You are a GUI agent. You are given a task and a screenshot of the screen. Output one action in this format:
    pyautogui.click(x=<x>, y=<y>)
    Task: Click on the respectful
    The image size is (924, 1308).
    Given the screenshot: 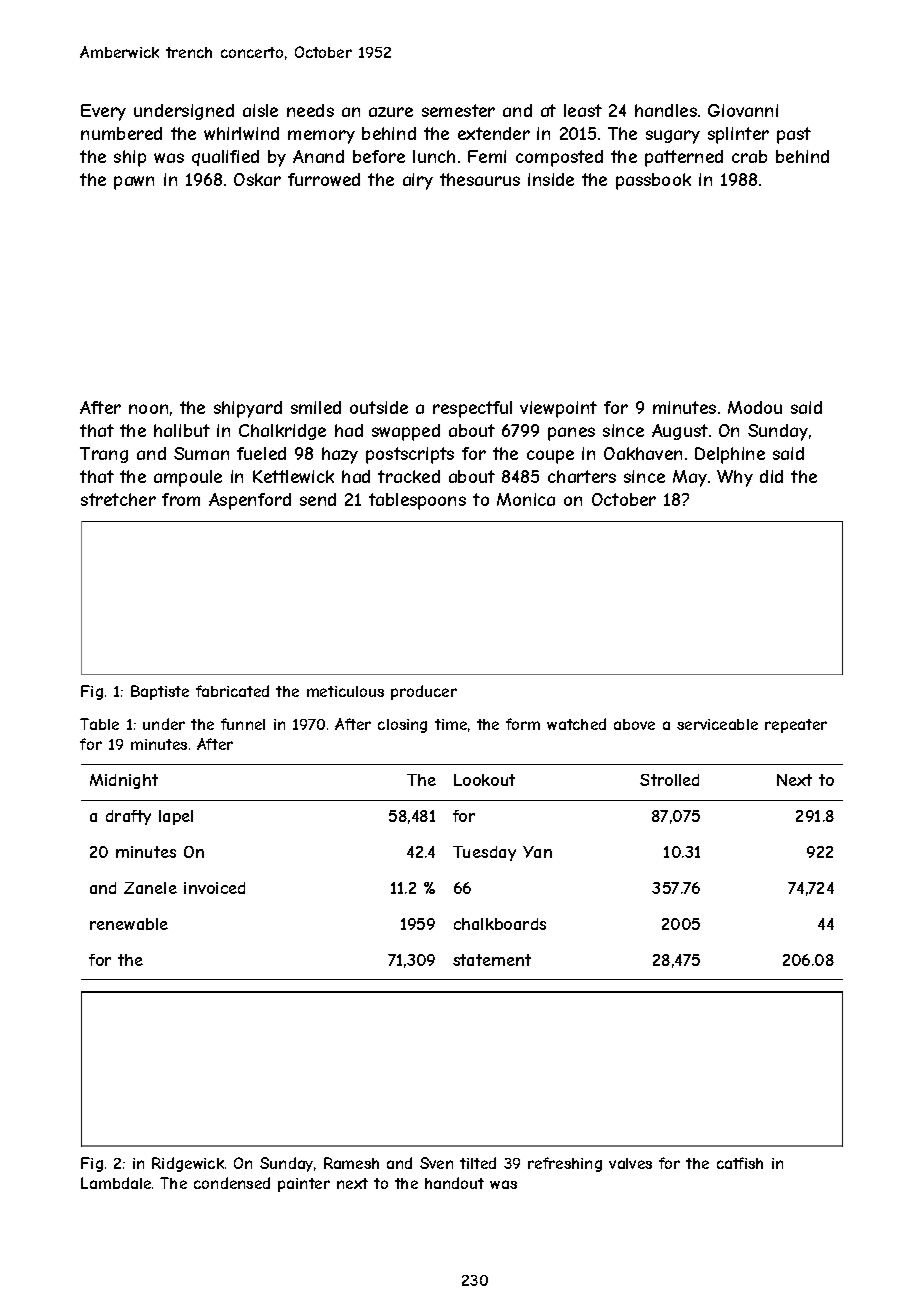 What is the action you would take?
    pyautogui.click(x=472, y=409)
